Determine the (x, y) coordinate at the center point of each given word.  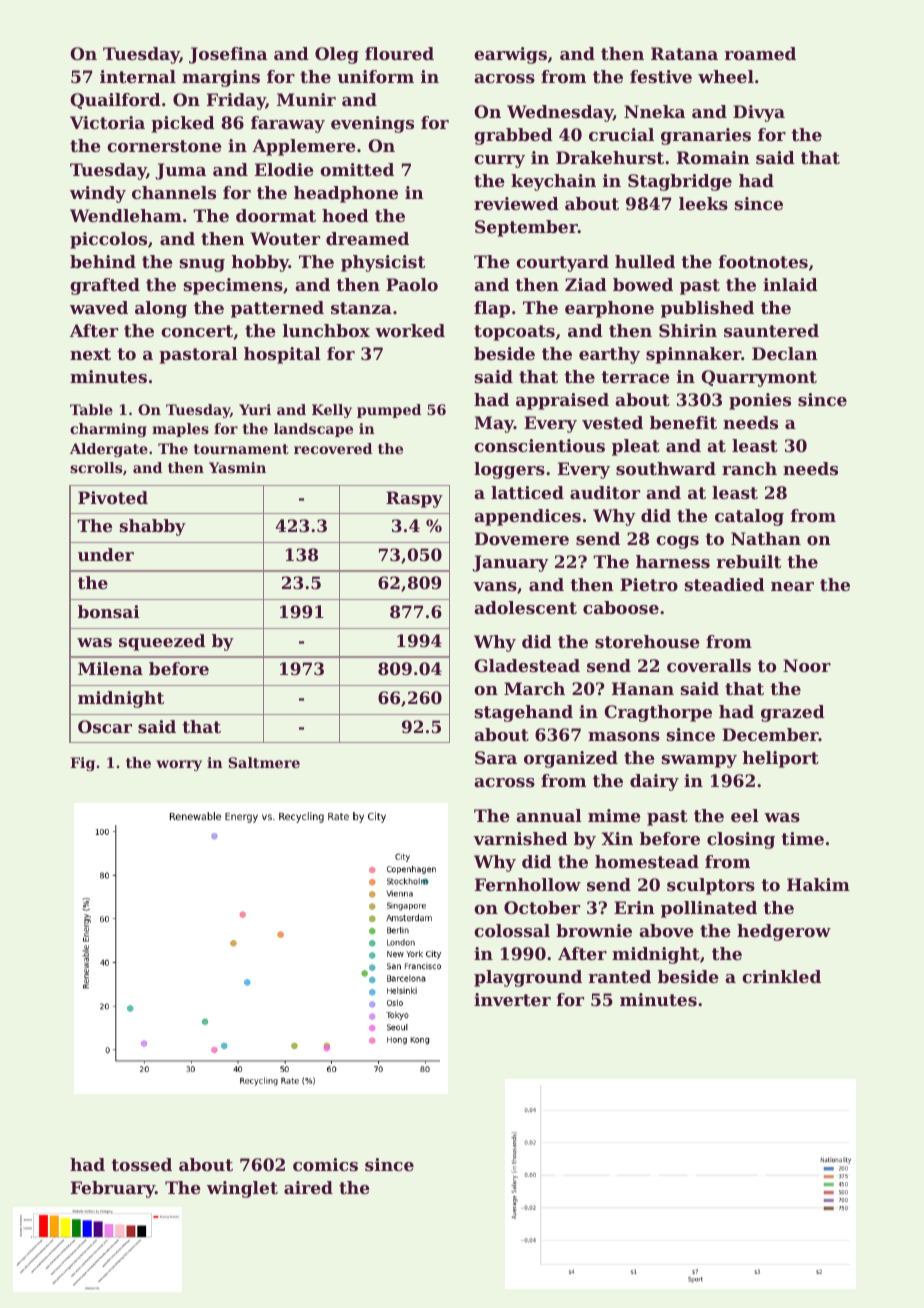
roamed (760, 53)
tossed (141, 1164)
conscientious (539, 445)
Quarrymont (759, 378)
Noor (807, 665)
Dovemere (522, 538)
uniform (375, 76)
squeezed (162, 642)
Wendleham (126, 215)
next (90, 354)
